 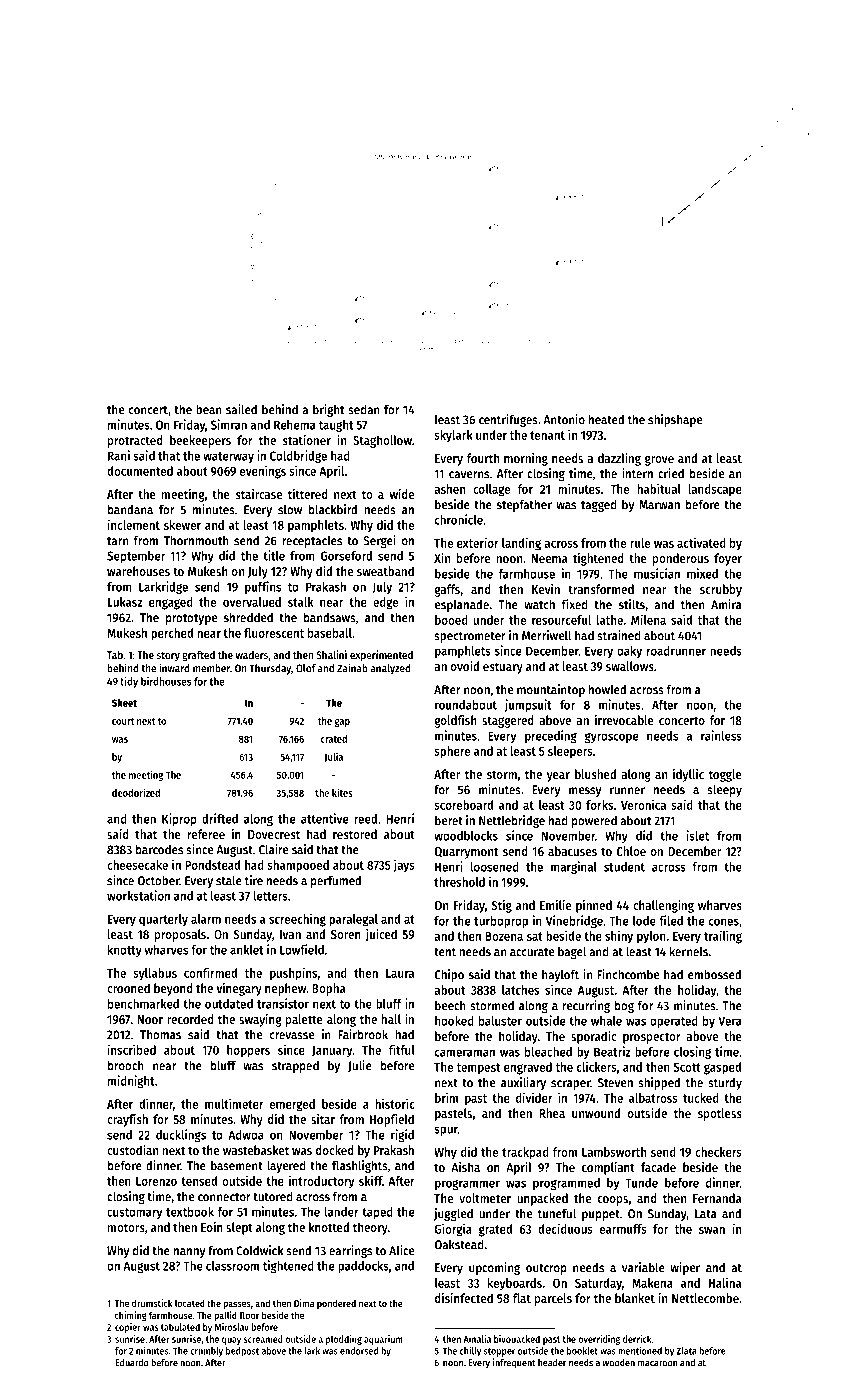 I want to click on sleepy, so click(x=724, y=790).
